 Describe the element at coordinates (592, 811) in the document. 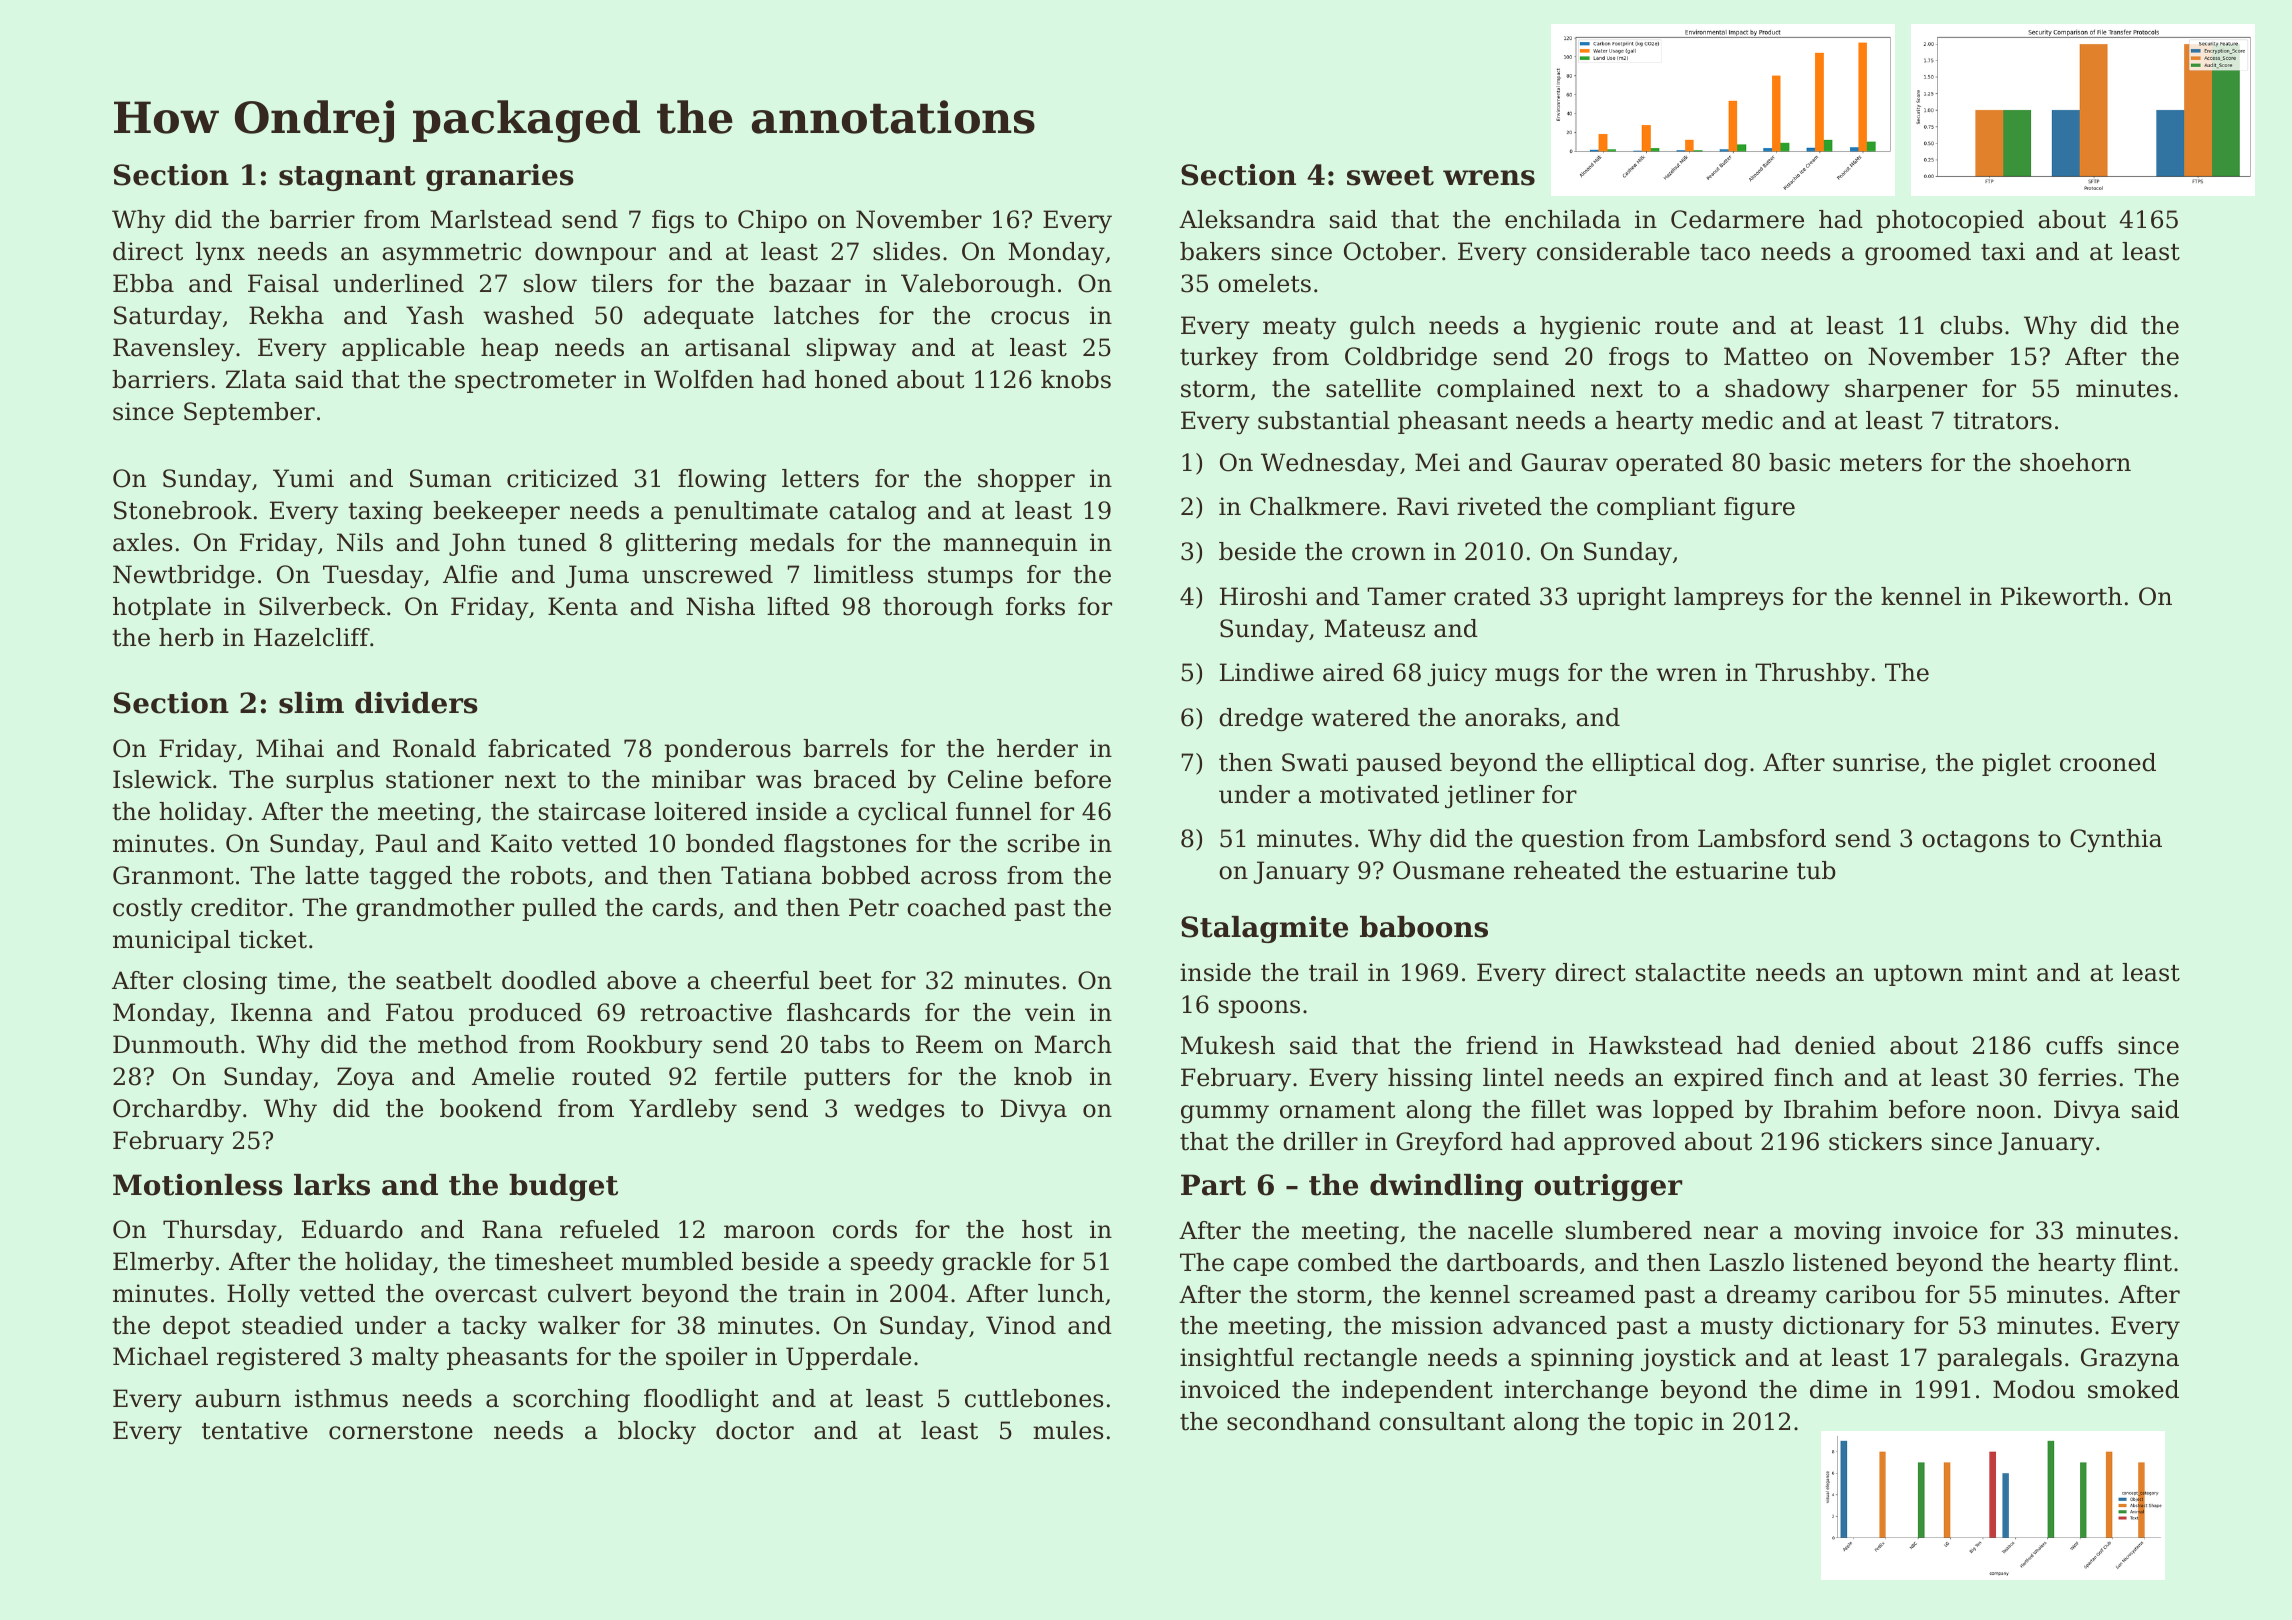

I see `staircase` at that location.
